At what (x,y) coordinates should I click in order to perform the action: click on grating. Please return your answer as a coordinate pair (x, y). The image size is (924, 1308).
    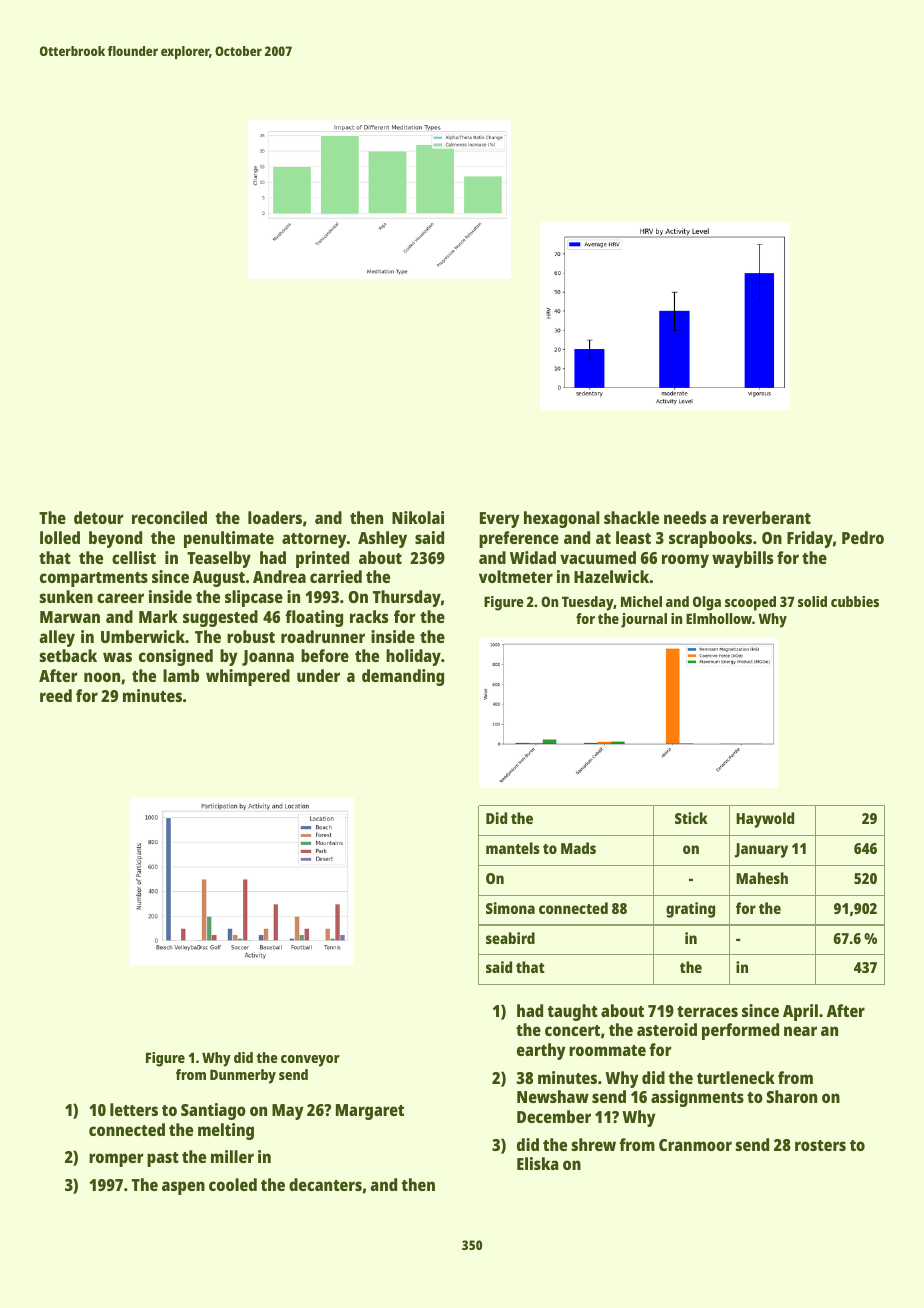
    Looking at the image, I should click on (690, 910).
